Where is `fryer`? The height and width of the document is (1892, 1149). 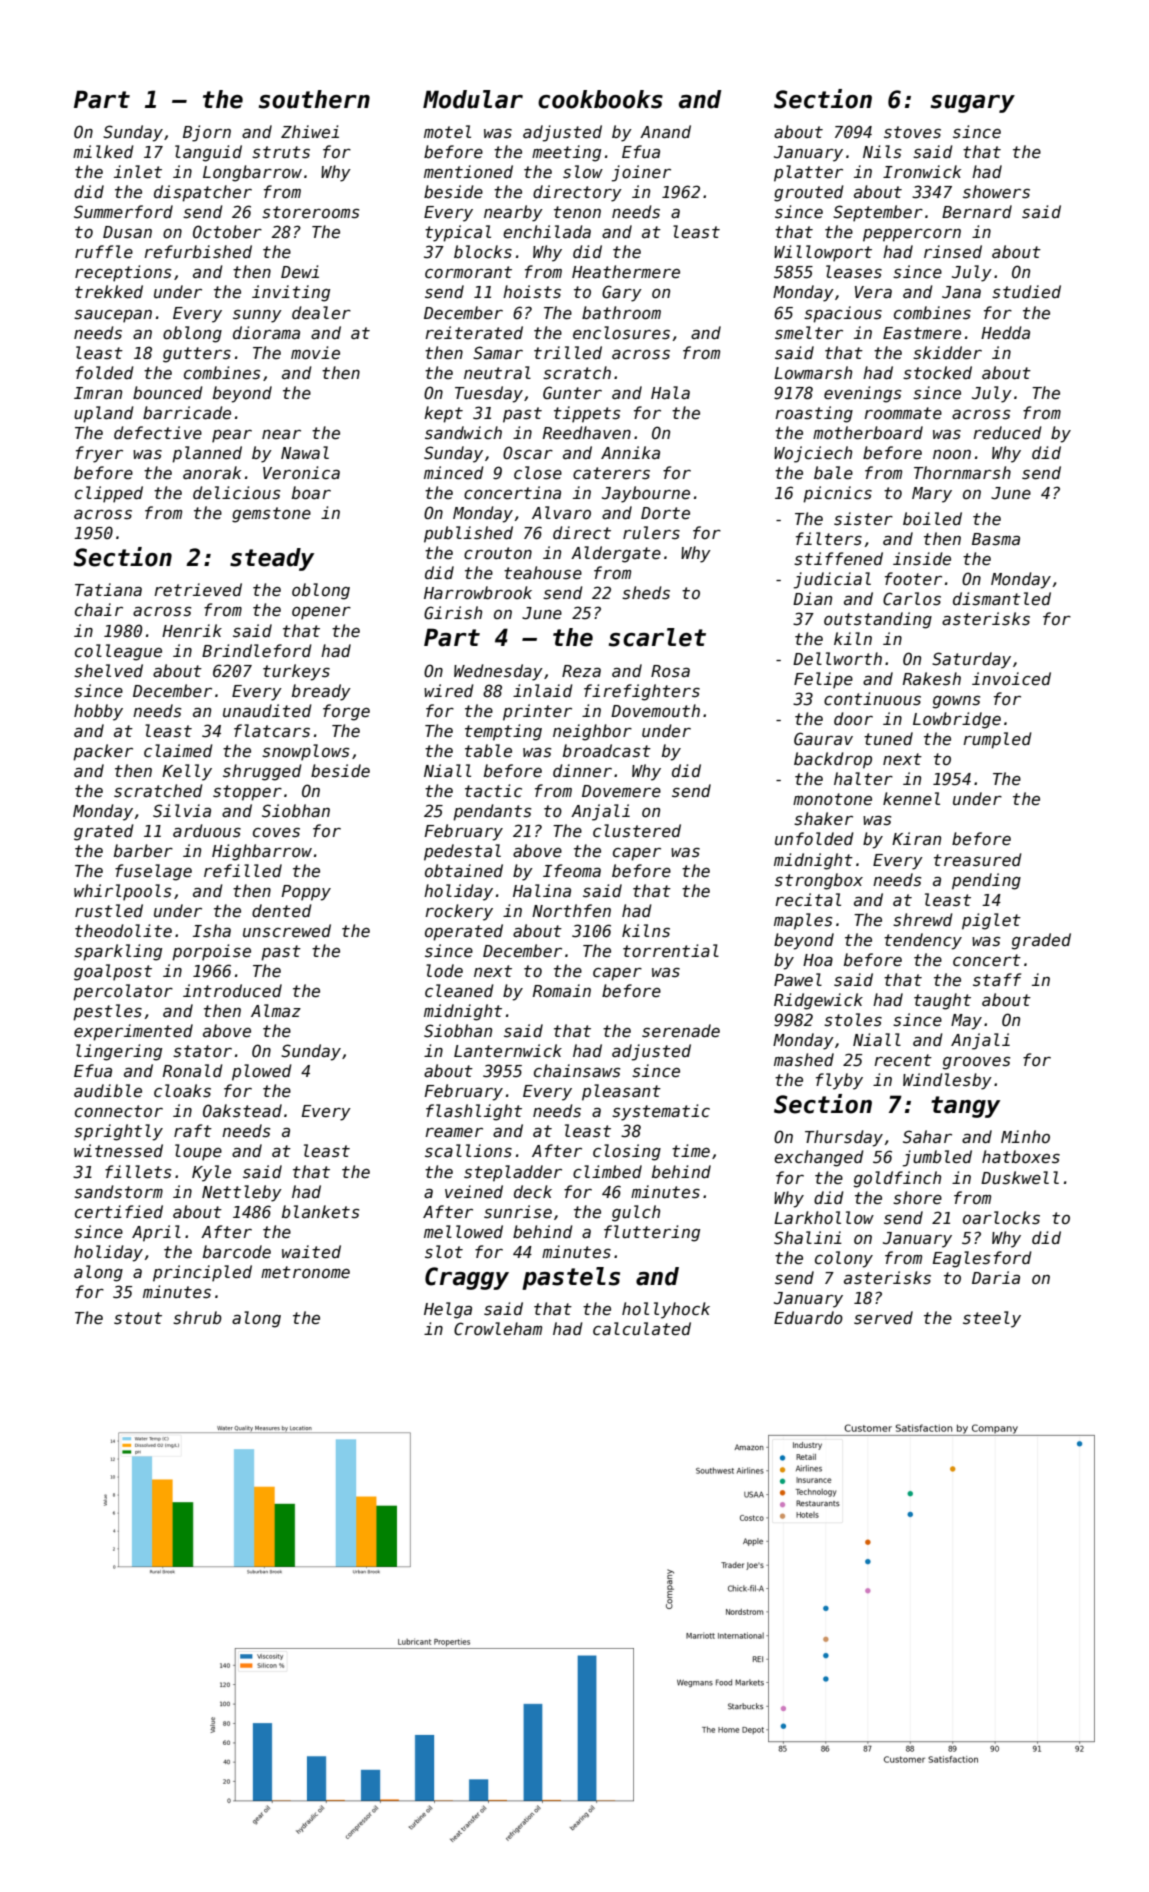
fryer is located at coordinates (99, 454).
